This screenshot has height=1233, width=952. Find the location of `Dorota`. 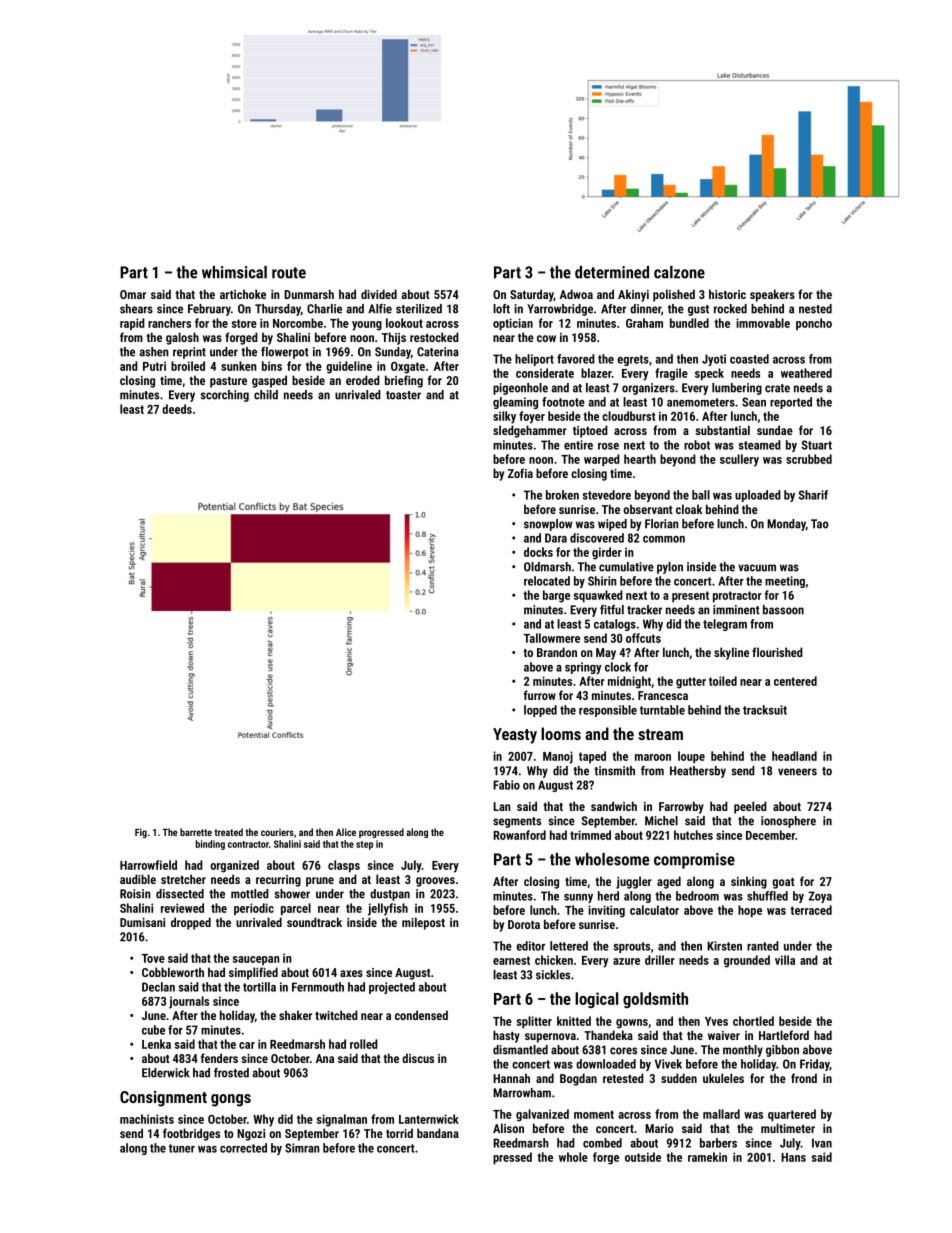

Dorota is located at coordinates (524, 924).
